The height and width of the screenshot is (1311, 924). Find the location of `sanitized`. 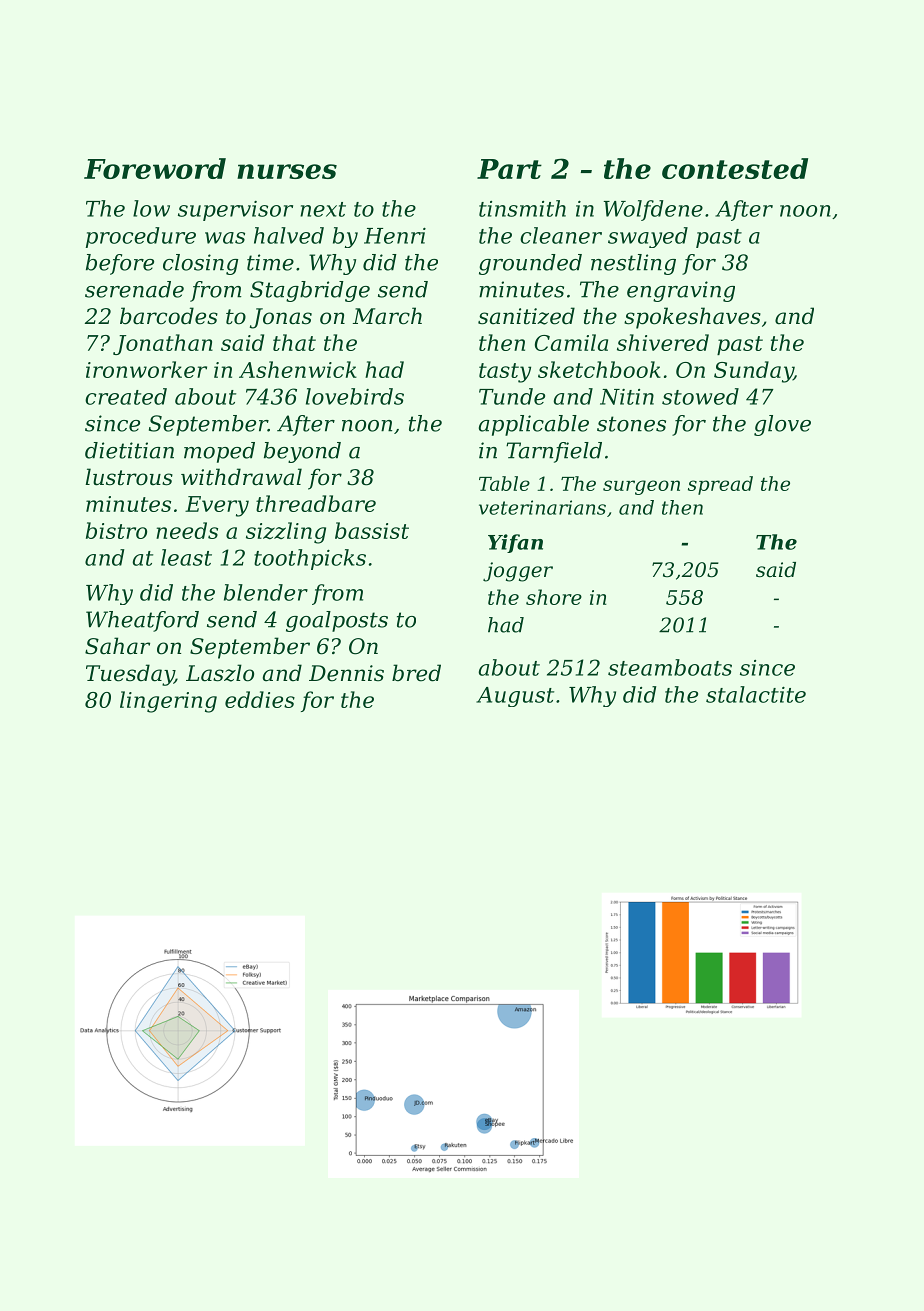

sanitized is located at coordinates (526, 316).
